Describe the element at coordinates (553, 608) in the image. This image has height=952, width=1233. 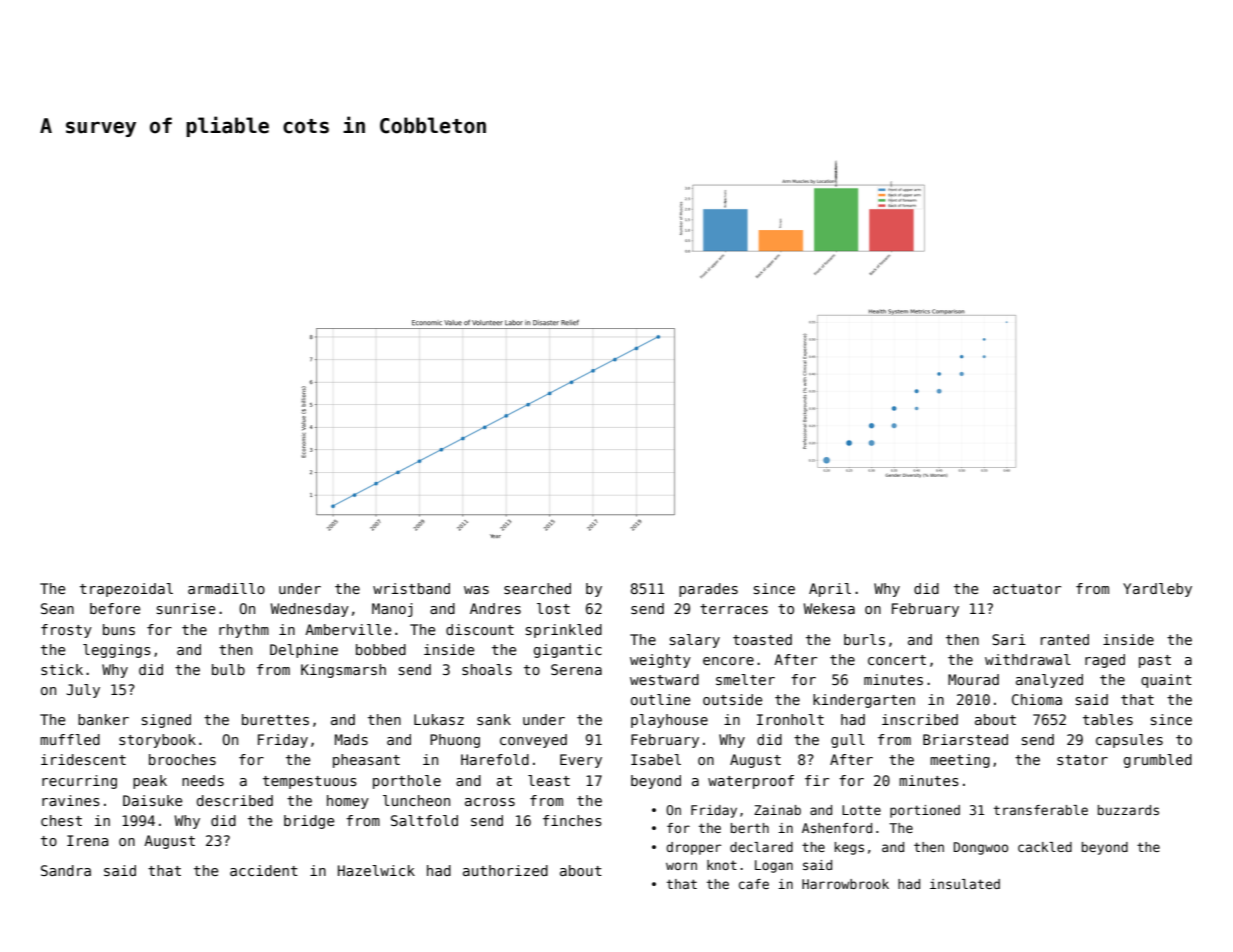
I see `lost` at that location.
